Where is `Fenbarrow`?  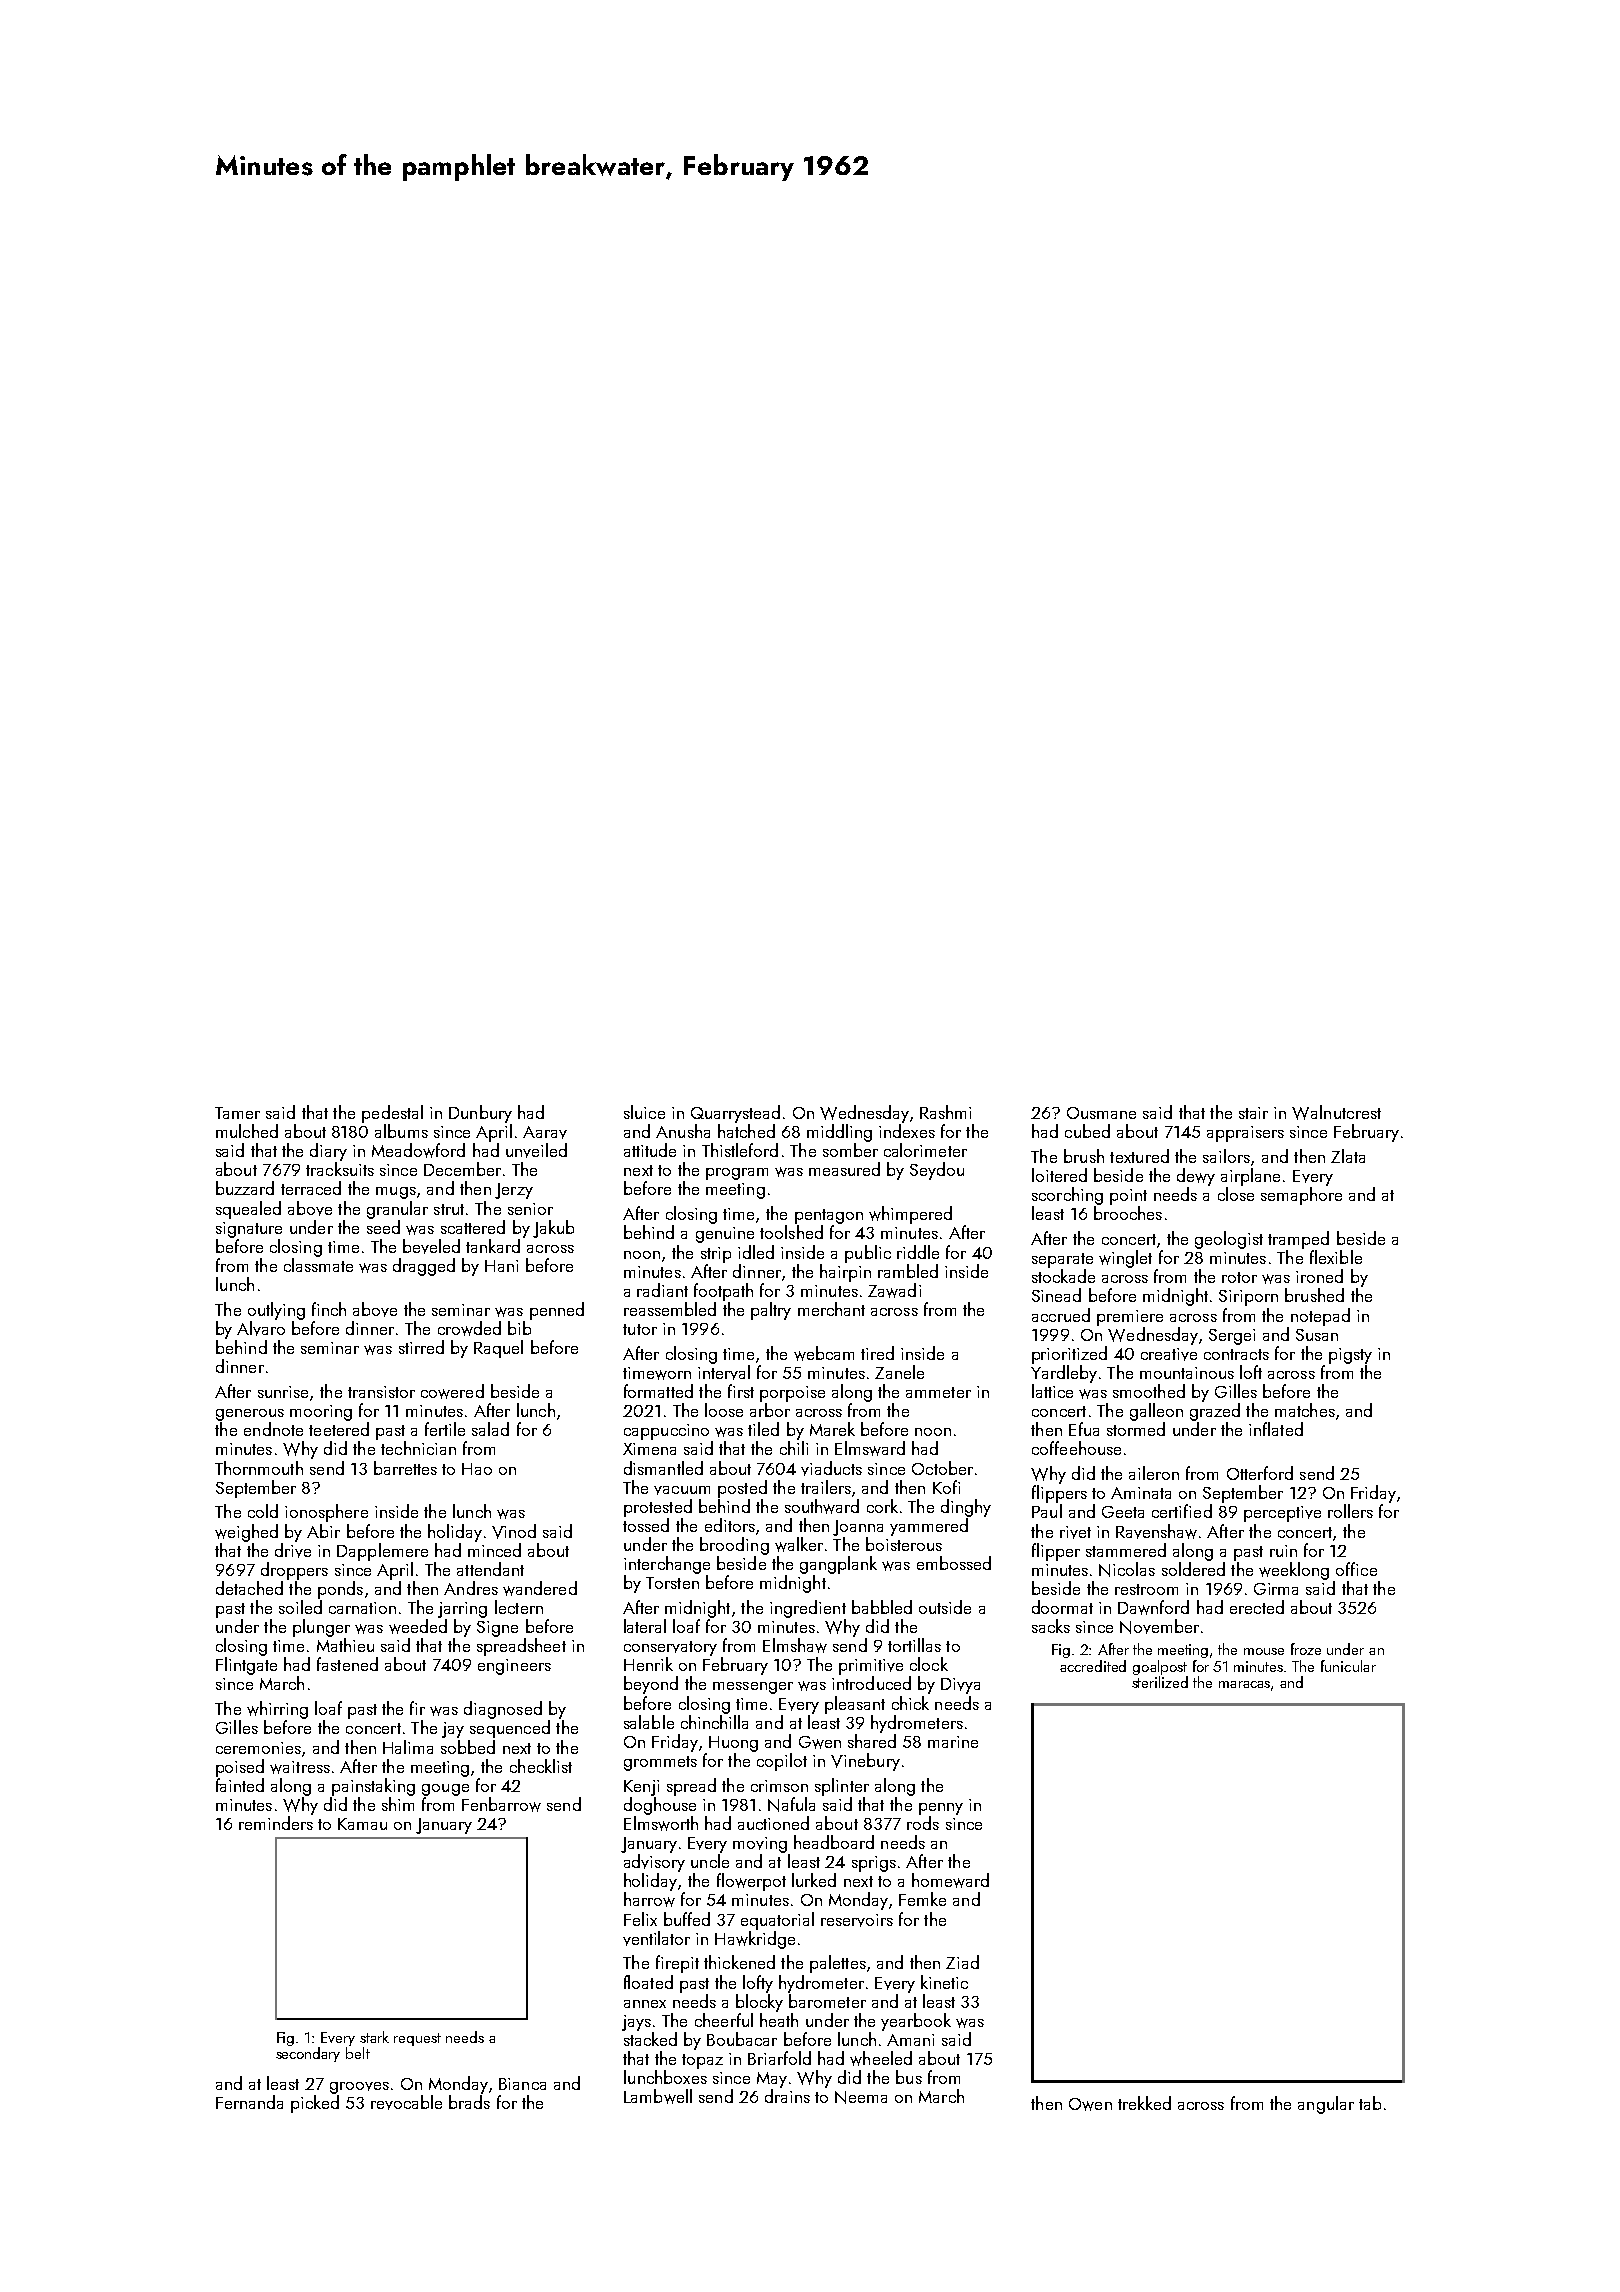 Fenbarrow is located at coordinates (501, 1804).
